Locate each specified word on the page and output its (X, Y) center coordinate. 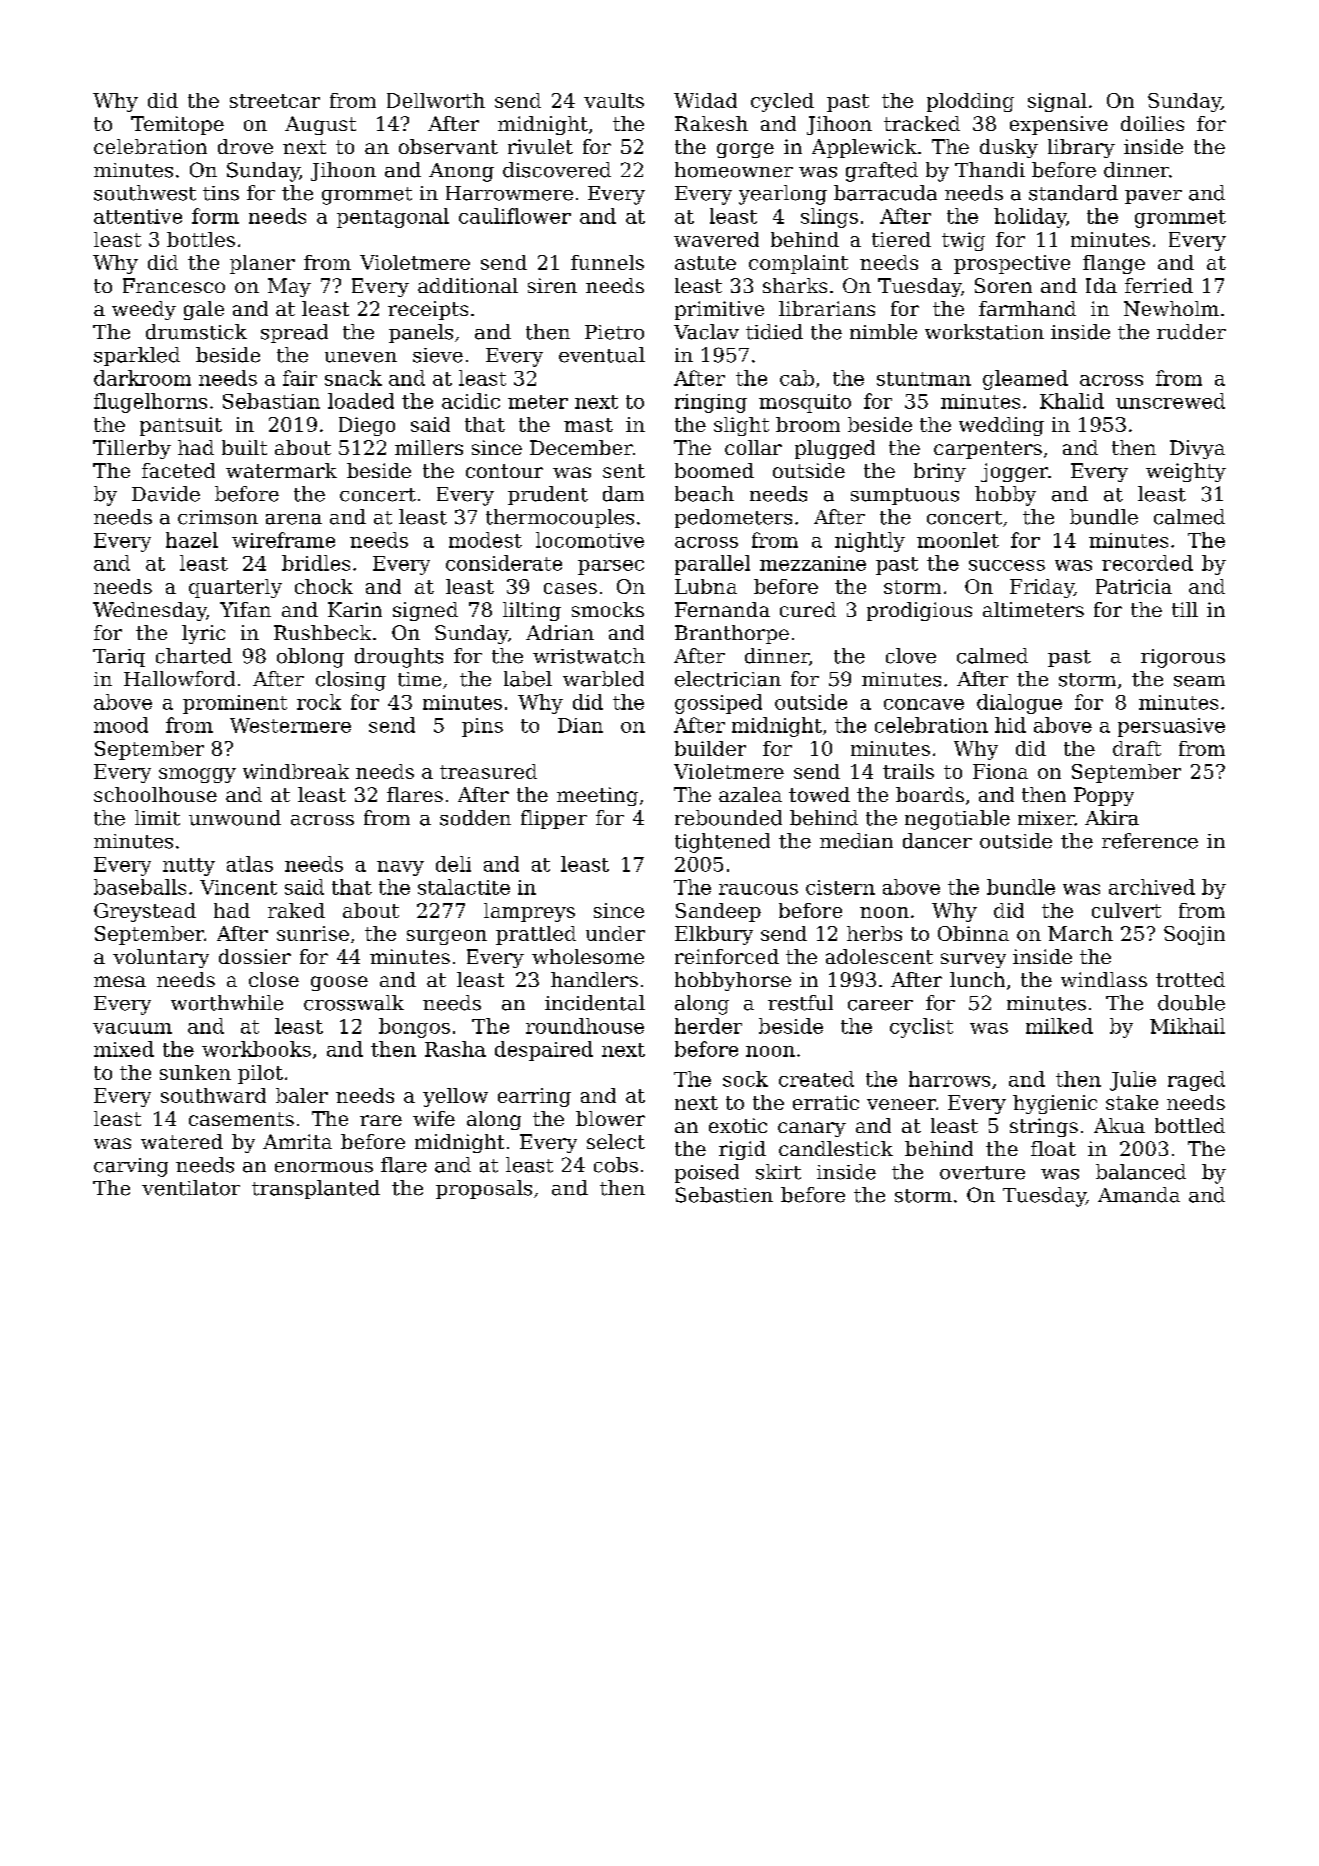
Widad (705, 100)
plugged (835, 449)
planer (262, 264)
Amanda (1139, 1195)
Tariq (119, 658)
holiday (1030, 218)
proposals (484, 1189)
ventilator (191, 1188)
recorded (1147, 563)
